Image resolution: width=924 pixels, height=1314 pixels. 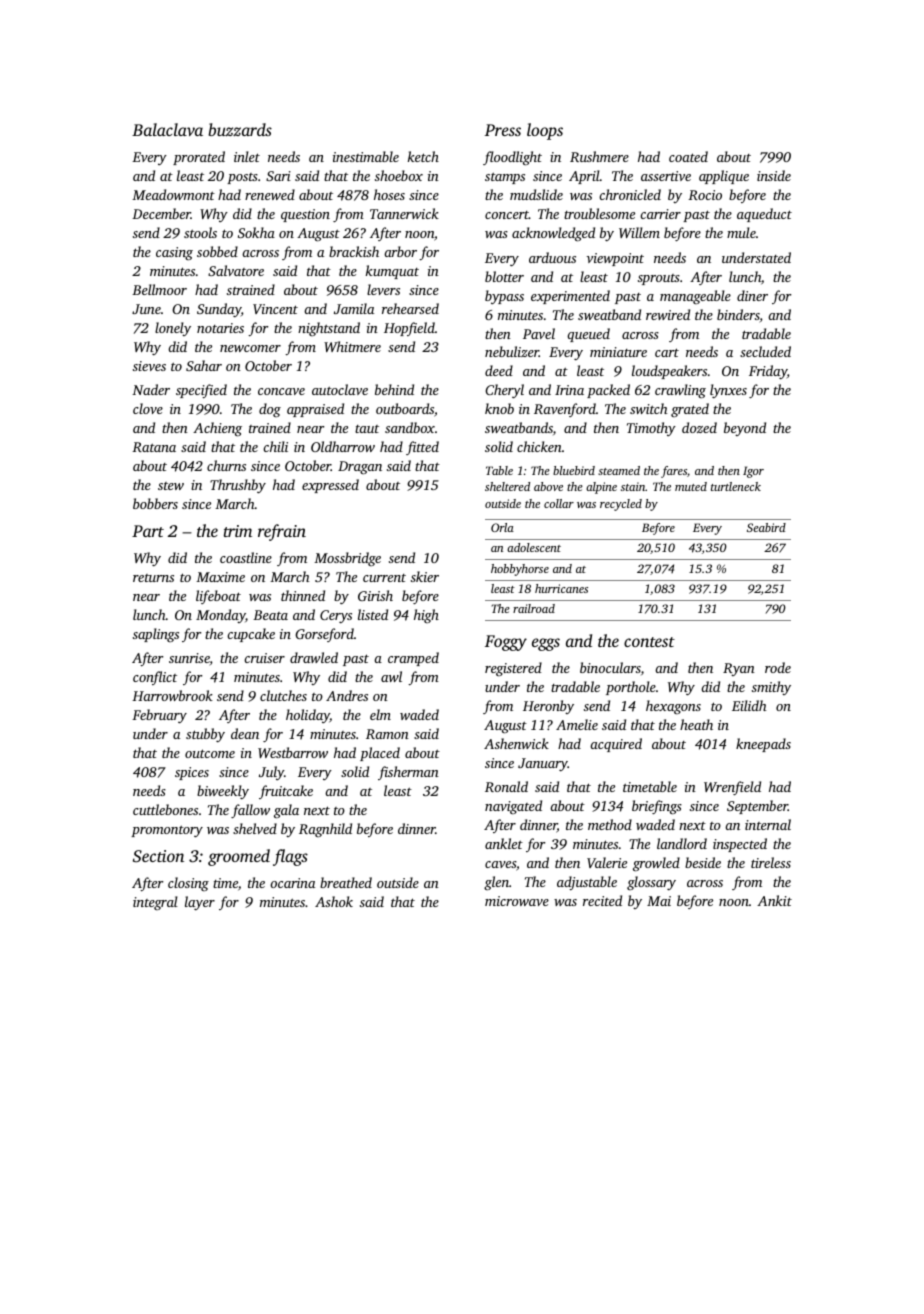 What do you see at coordinates (367, 429) in the screenshot?
I see `taut` at bounding box center [367, 429].
